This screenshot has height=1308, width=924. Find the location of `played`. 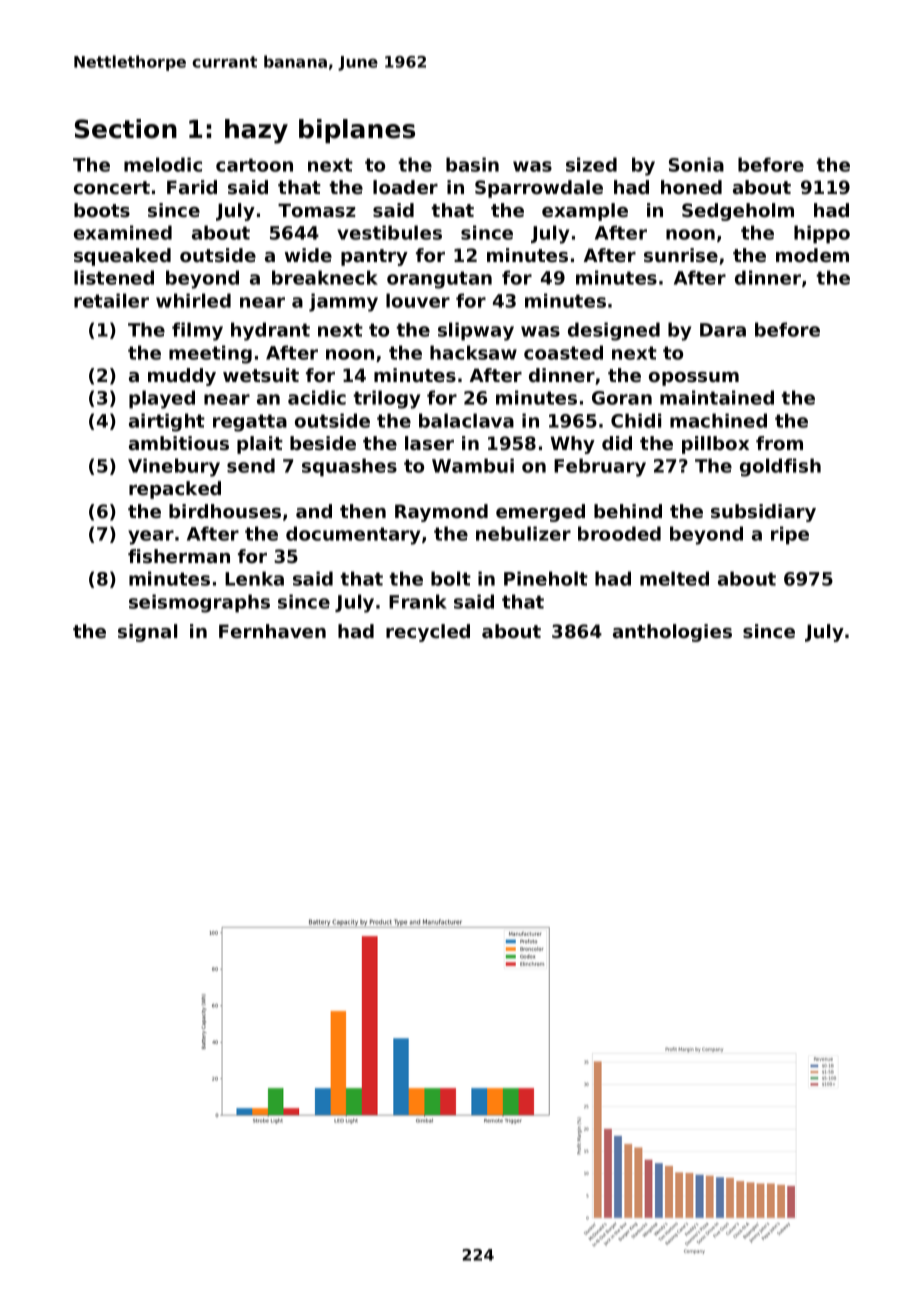

played is located at coordinates (162, 399).
